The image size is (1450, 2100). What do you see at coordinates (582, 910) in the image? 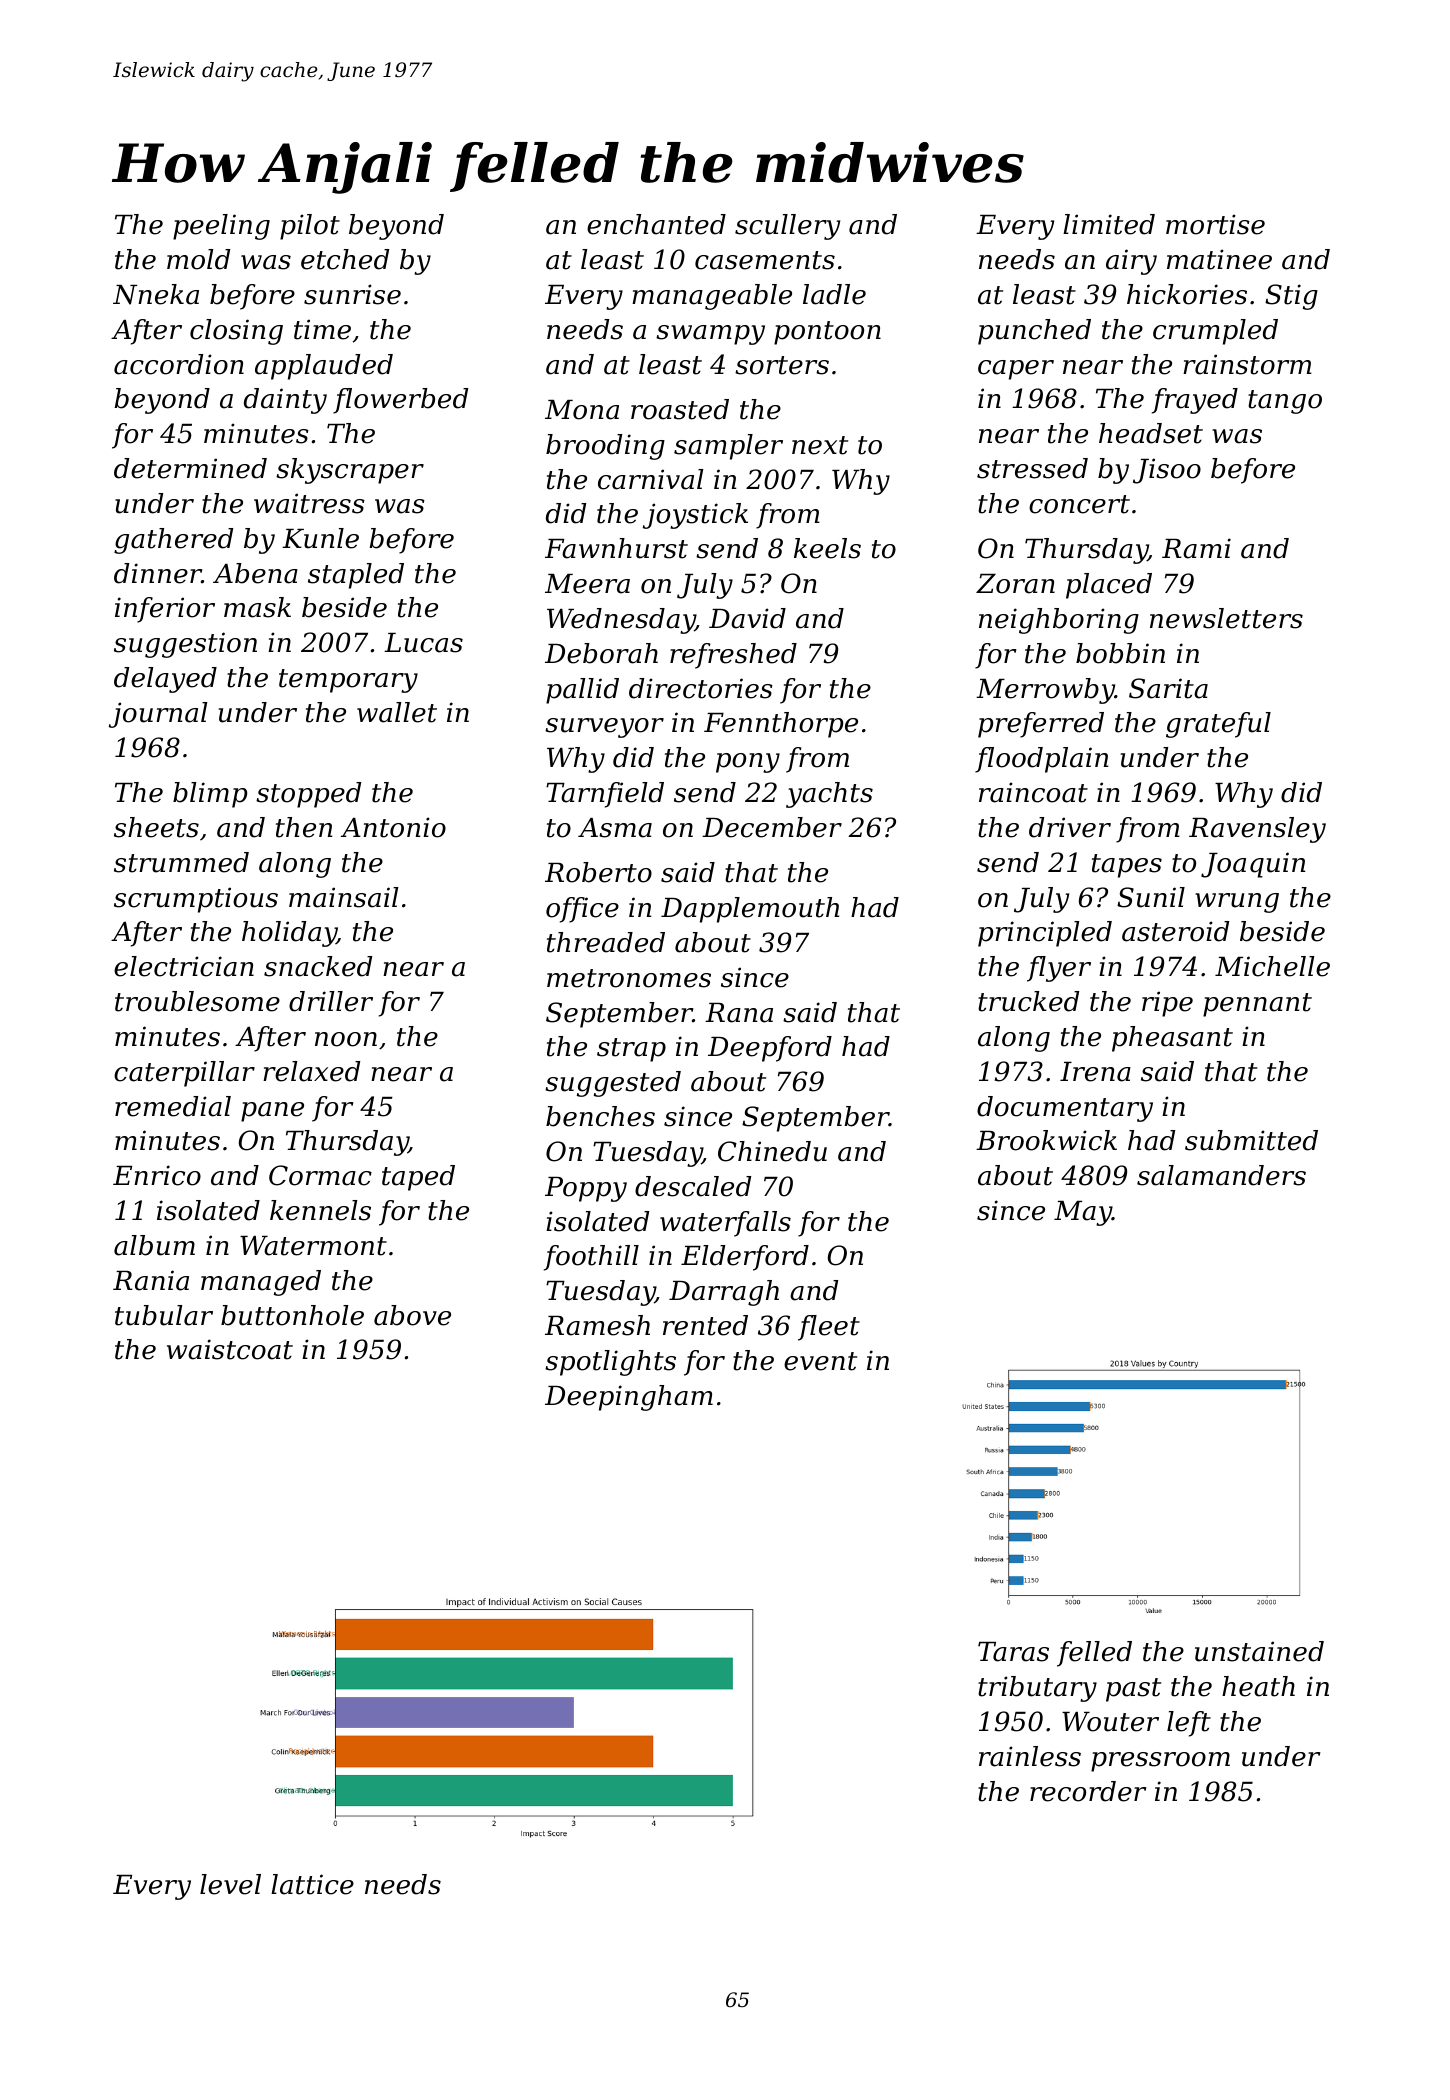
I see `office` at bounding box center [582, 910].
